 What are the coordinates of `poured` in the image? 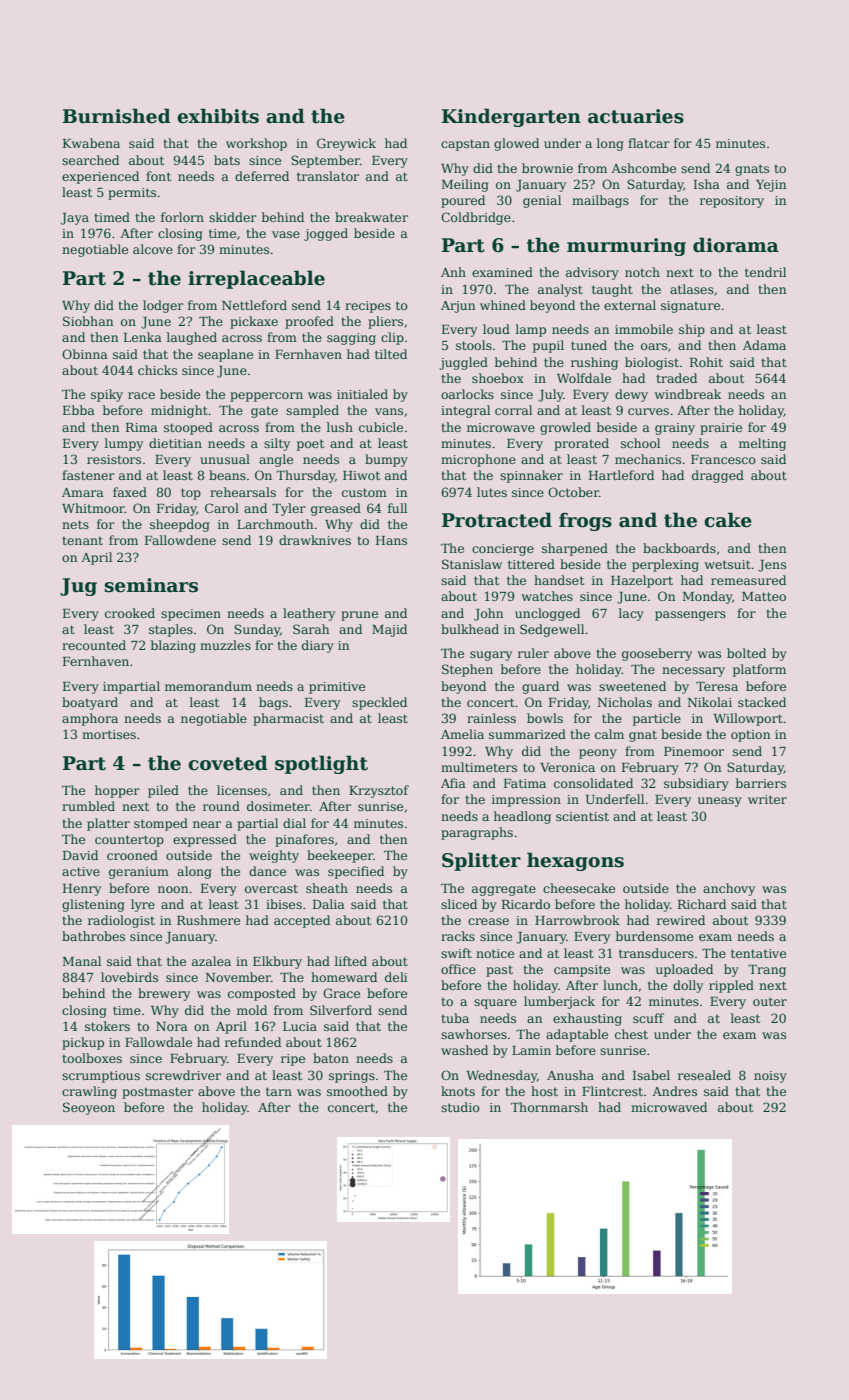 It's located at (463, 201).
